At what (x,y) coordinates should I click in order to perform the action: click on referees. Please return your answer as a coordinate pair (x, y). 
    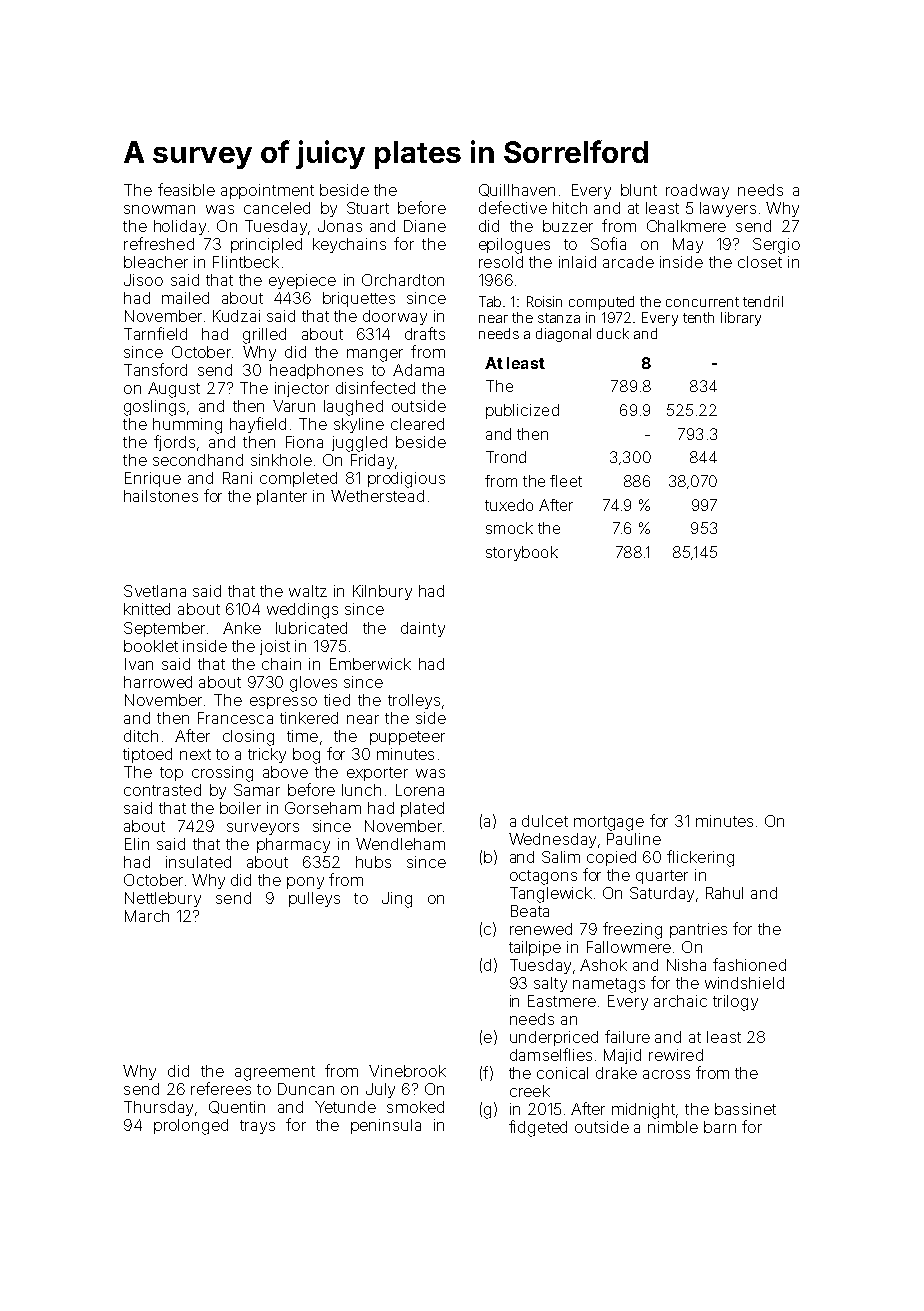
    Looking at the image, I should click on (221, 1088).
